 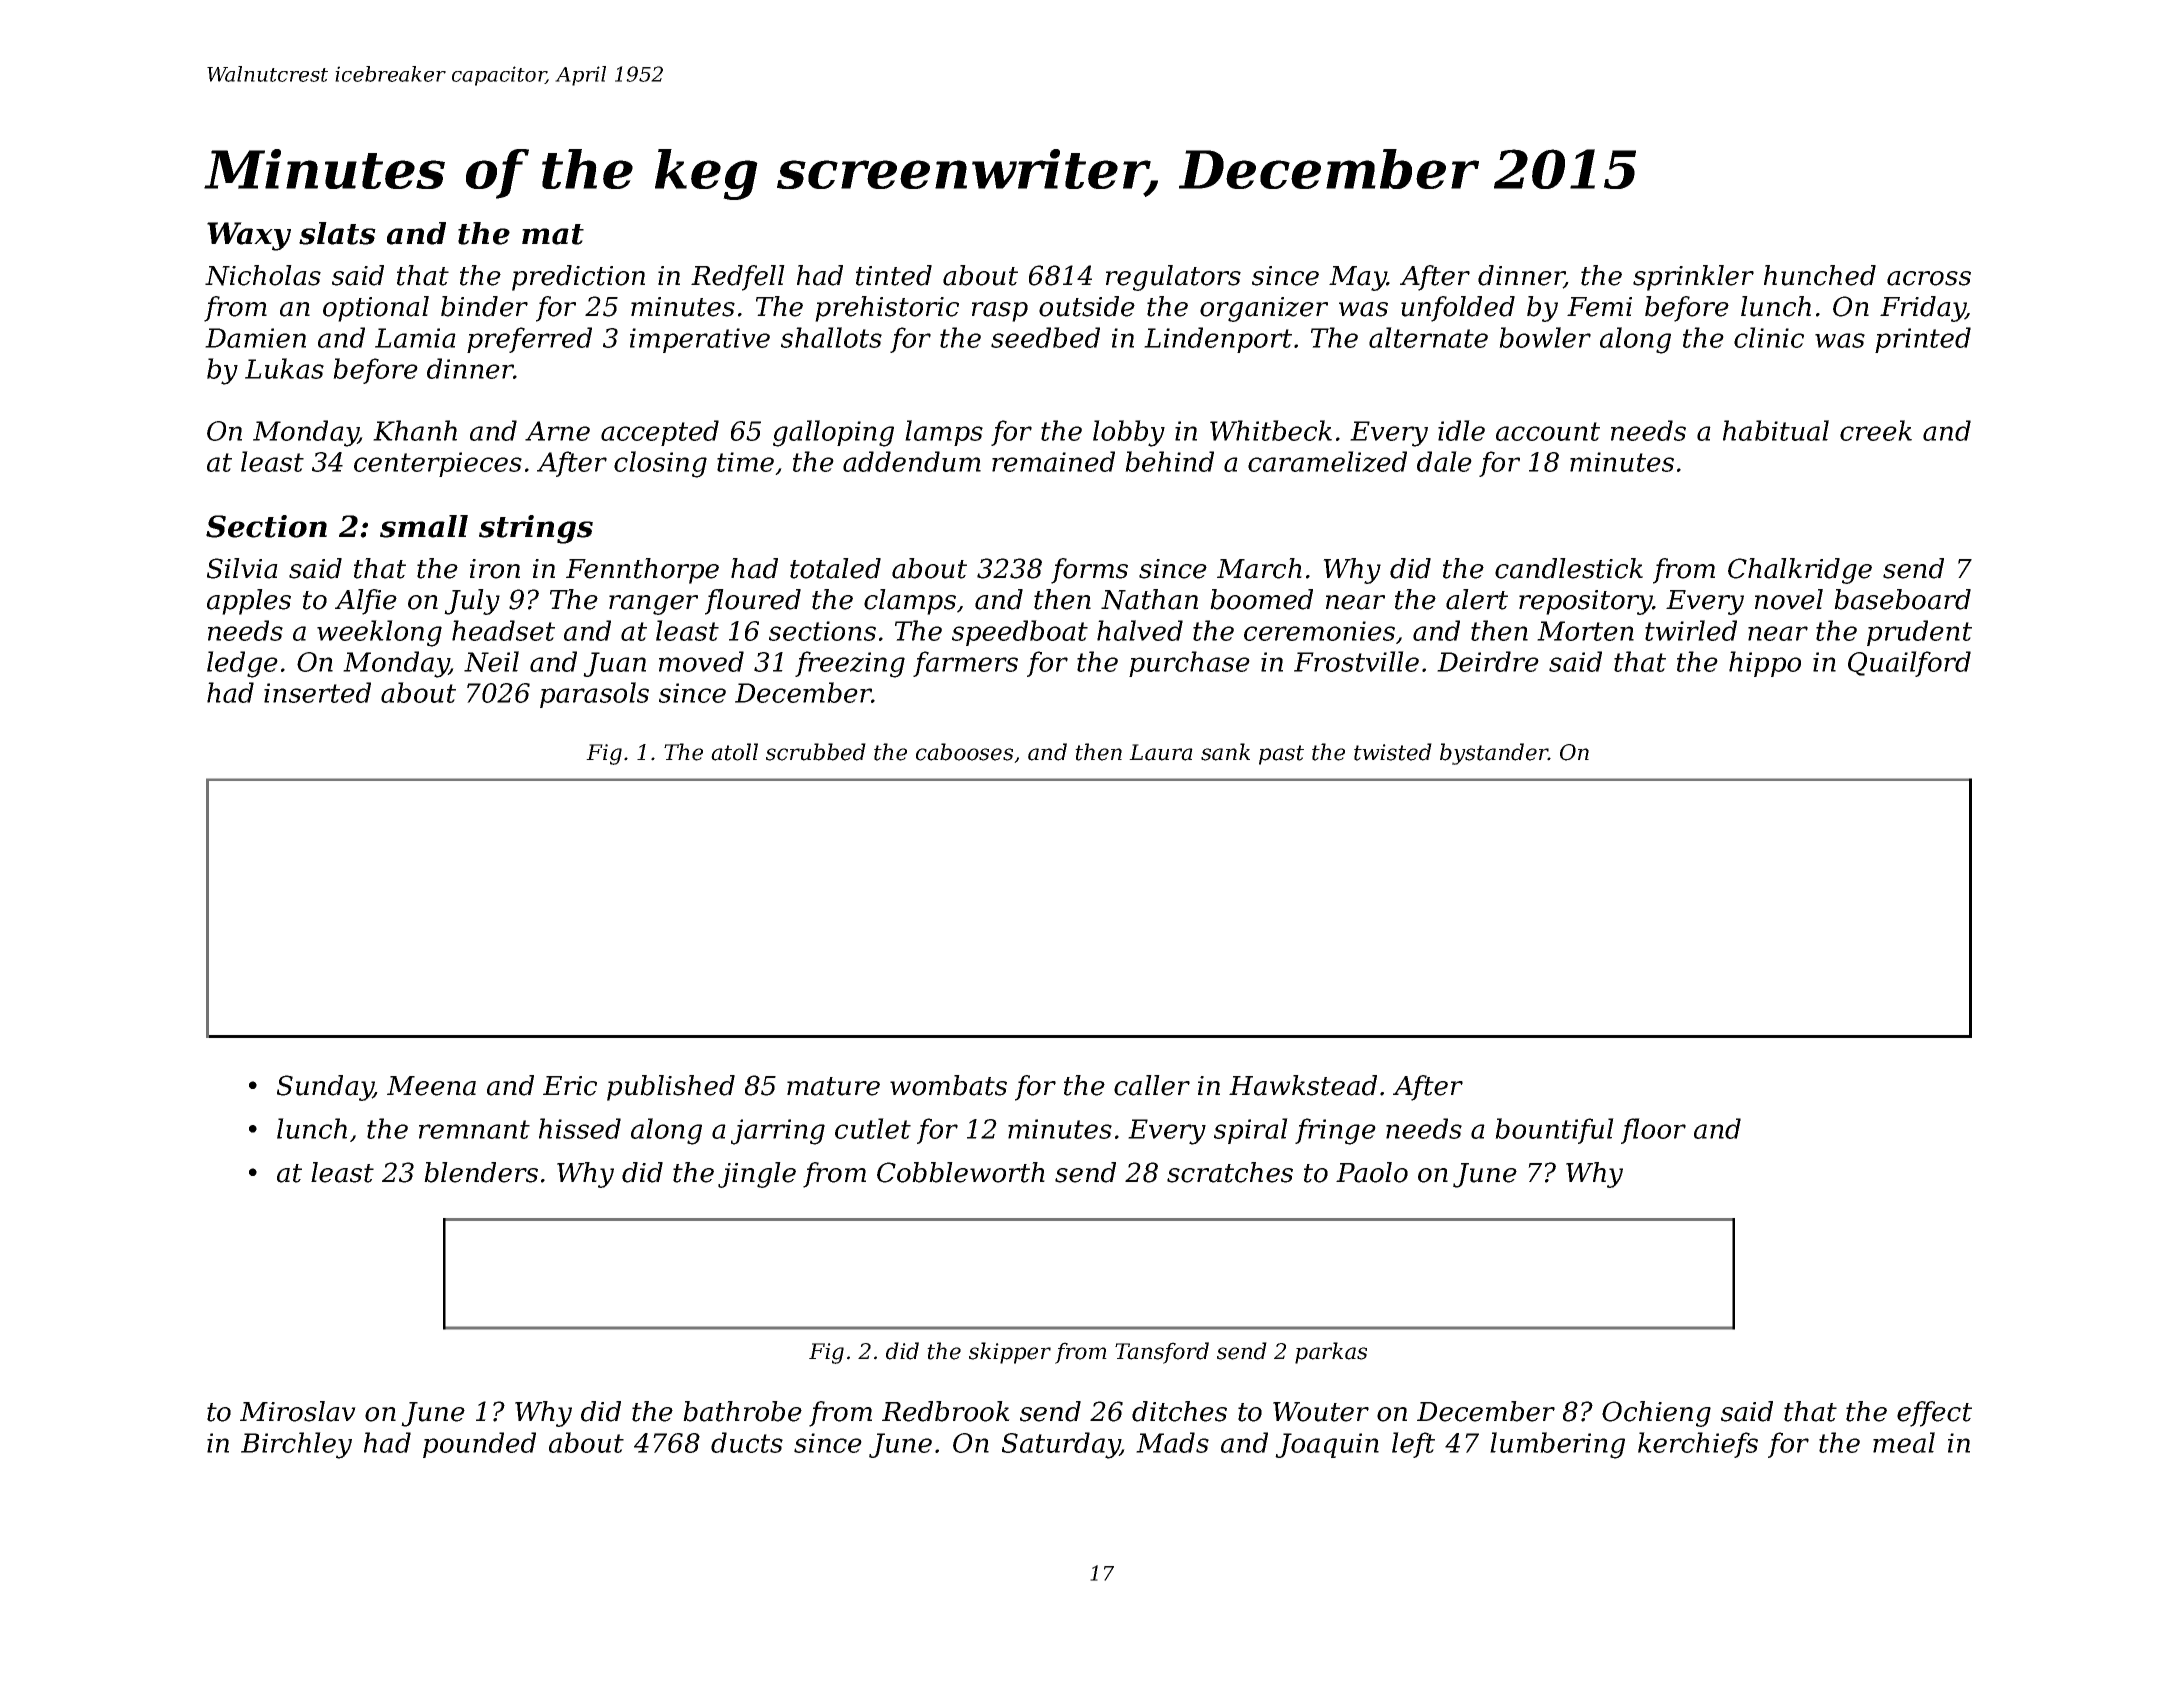 I want to click on Hawkstead, so click(x=1303, y=1085).
